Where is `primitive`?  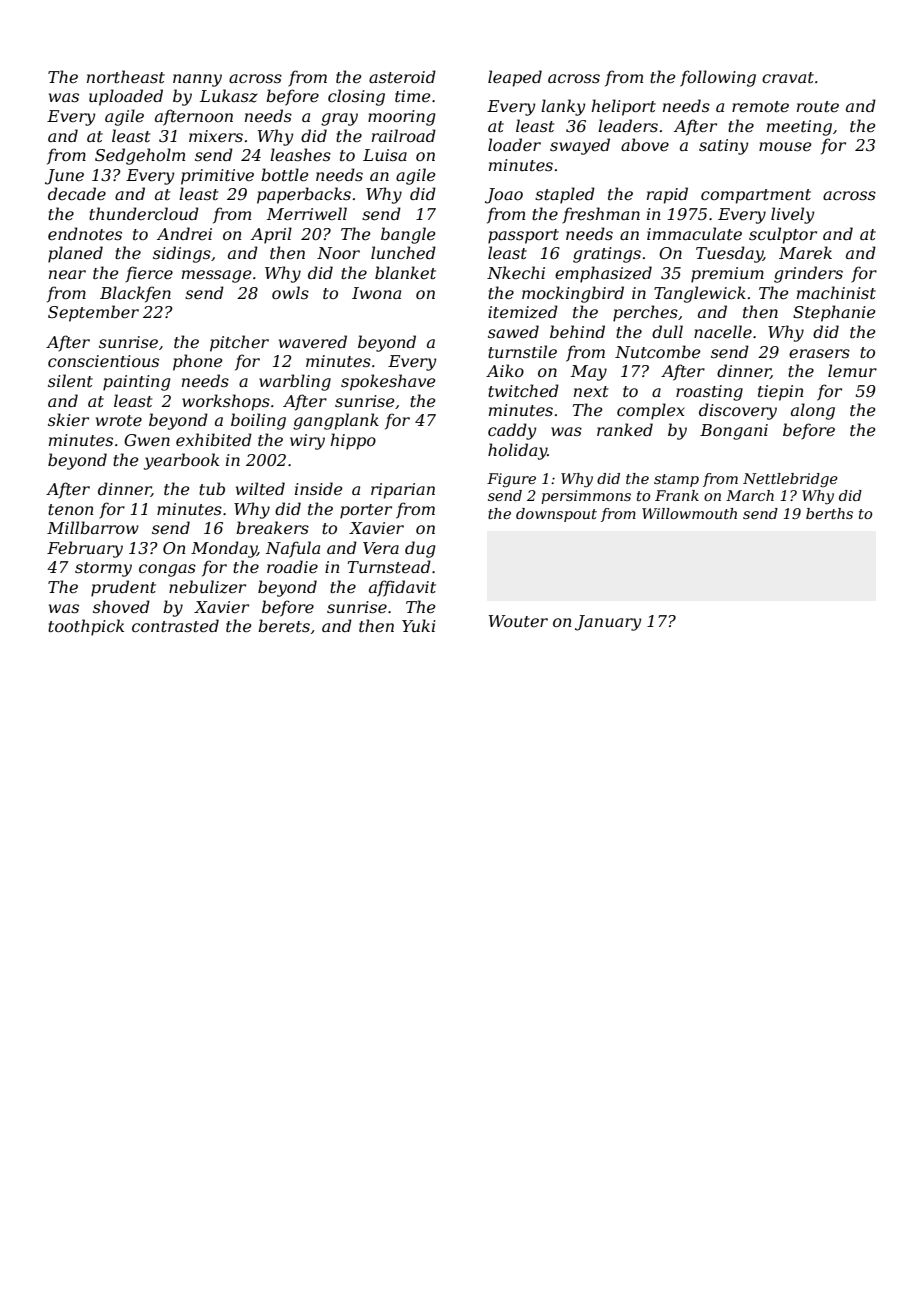 primitive is located at coordinates (217, 177).
